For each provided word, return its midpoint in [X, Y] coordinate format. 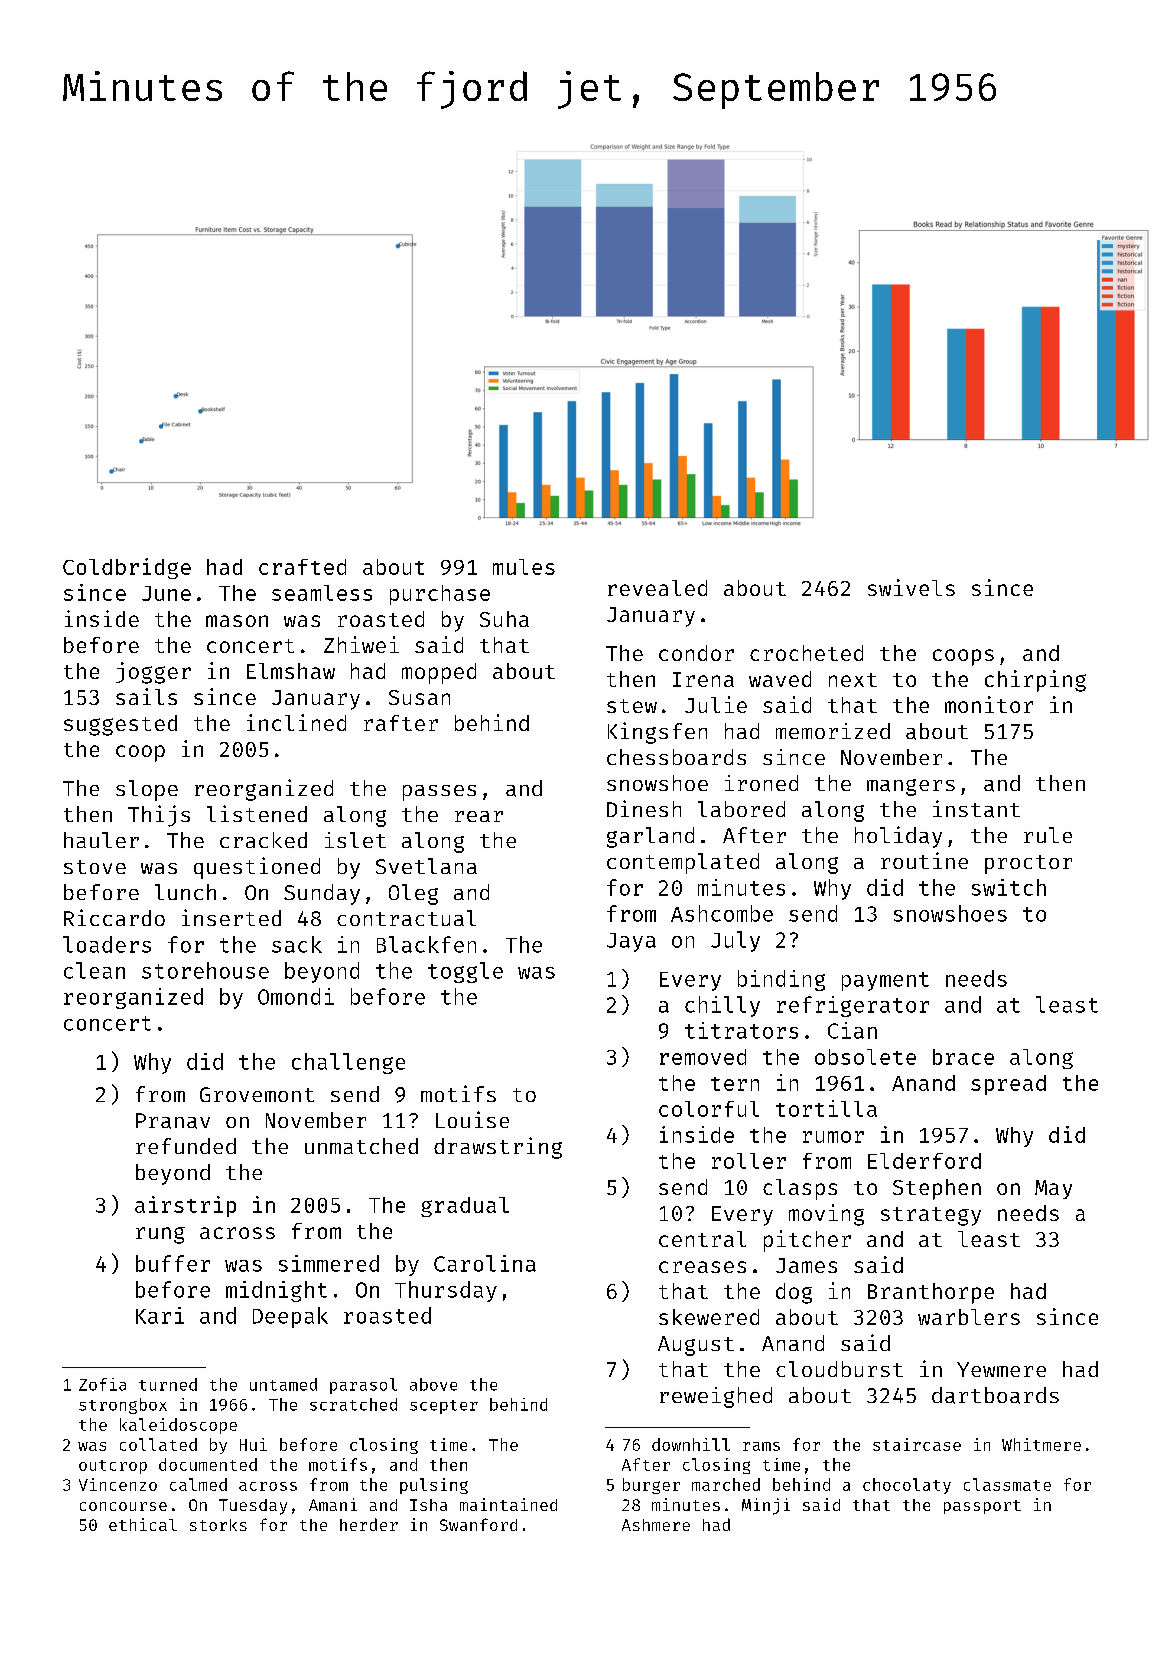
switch [1009, 887]
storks [218, 1525]
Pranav [173, 1121]
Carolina [485, 1263]
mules [524, 567]
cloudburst [839, 1369]
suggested [120, 725]
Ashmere [656, 1525]
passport [982, 1507]
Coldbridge [127, 568]
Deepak [290, 1317]
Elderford [924, 1161]
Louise [472, 1119]
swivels [911, 587]
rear [479, 816]
